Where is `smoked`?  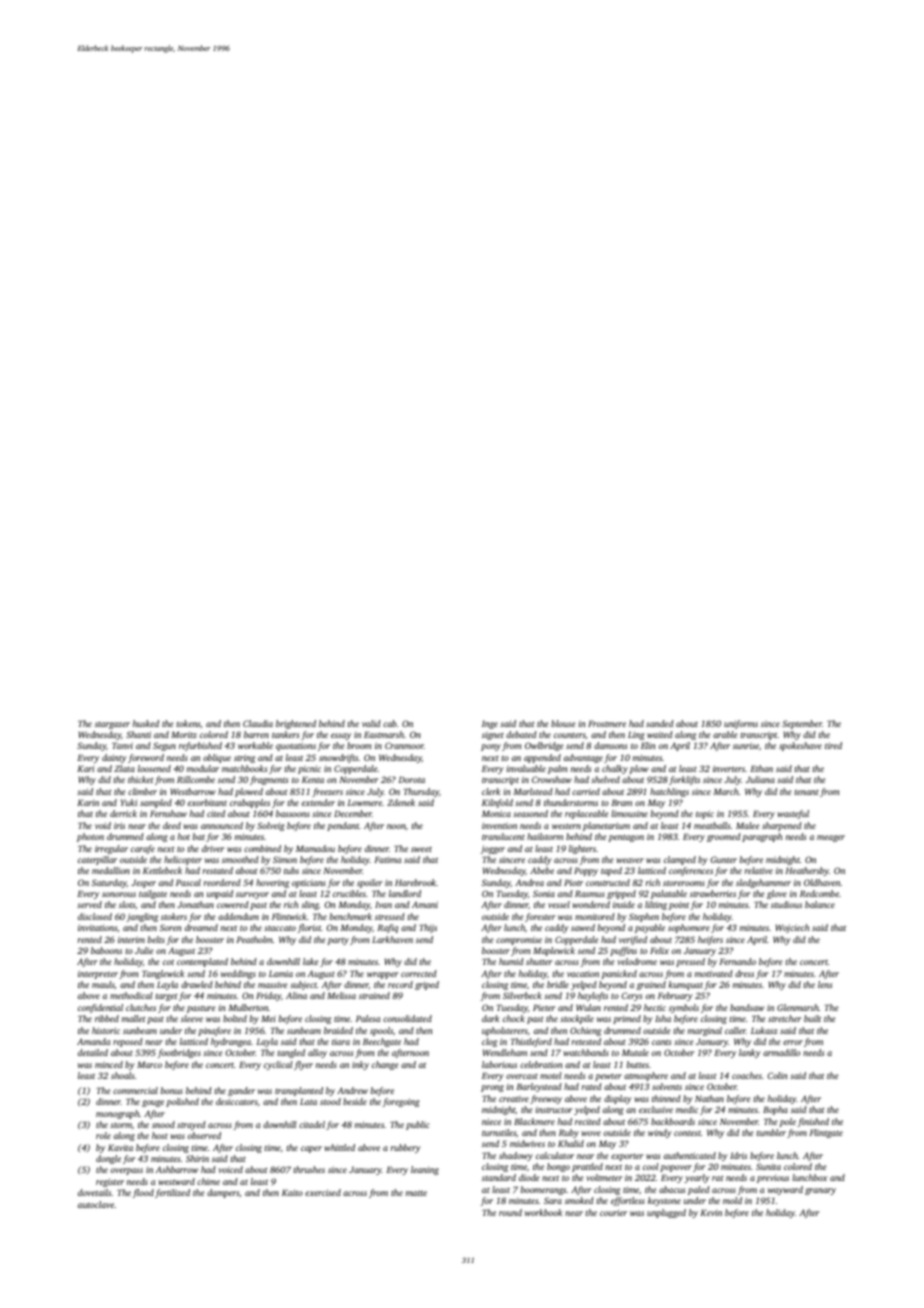 smoked is located at coordinates (579, 1200).
